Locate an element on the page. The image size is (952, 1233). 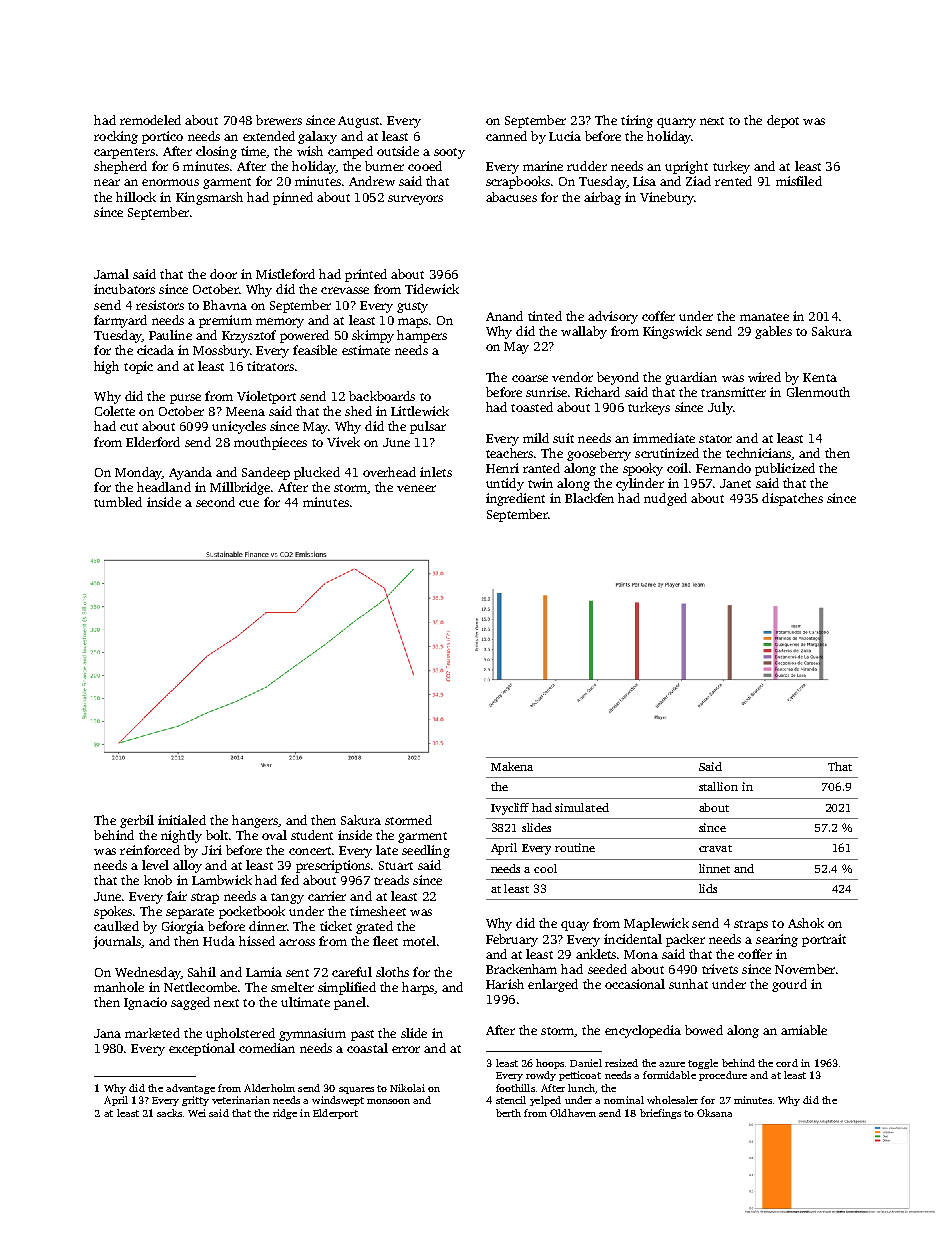
manatee is located at coordinates (764, 317).
